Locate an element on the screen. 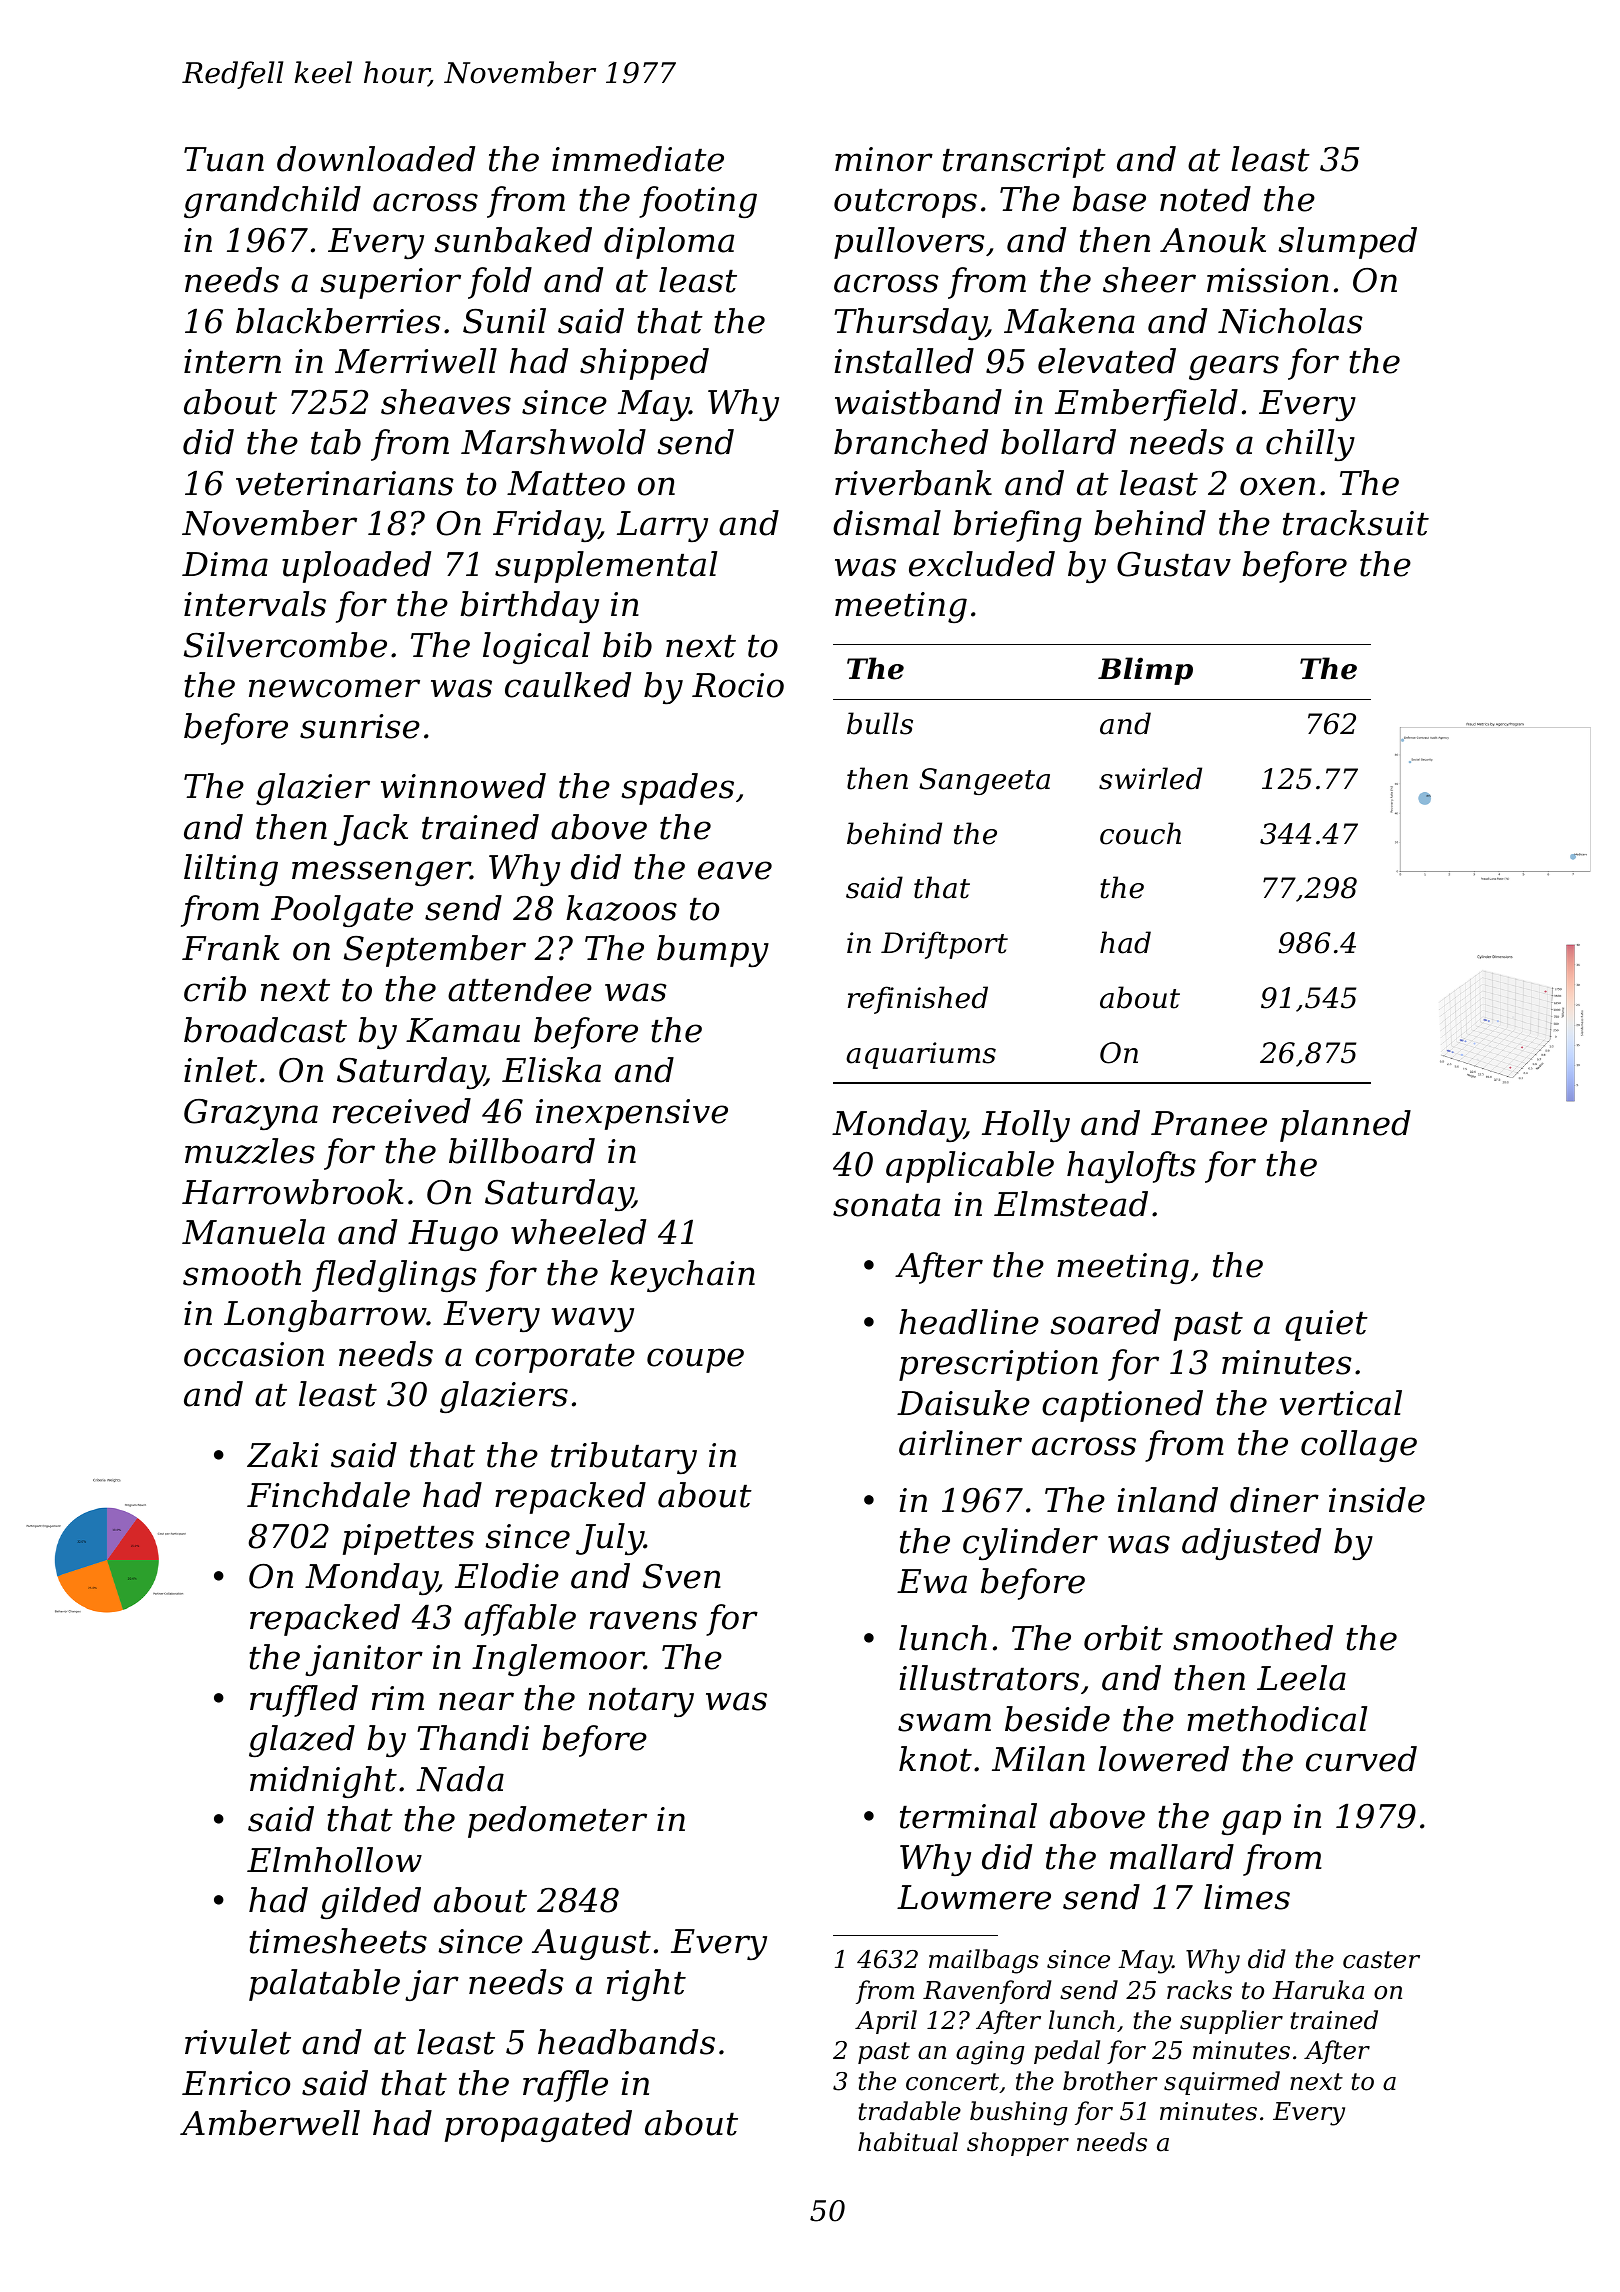 Image resolution: width=1620 pixels, height=2292 pixels. wavy is located at coordinates (592, 1319).
